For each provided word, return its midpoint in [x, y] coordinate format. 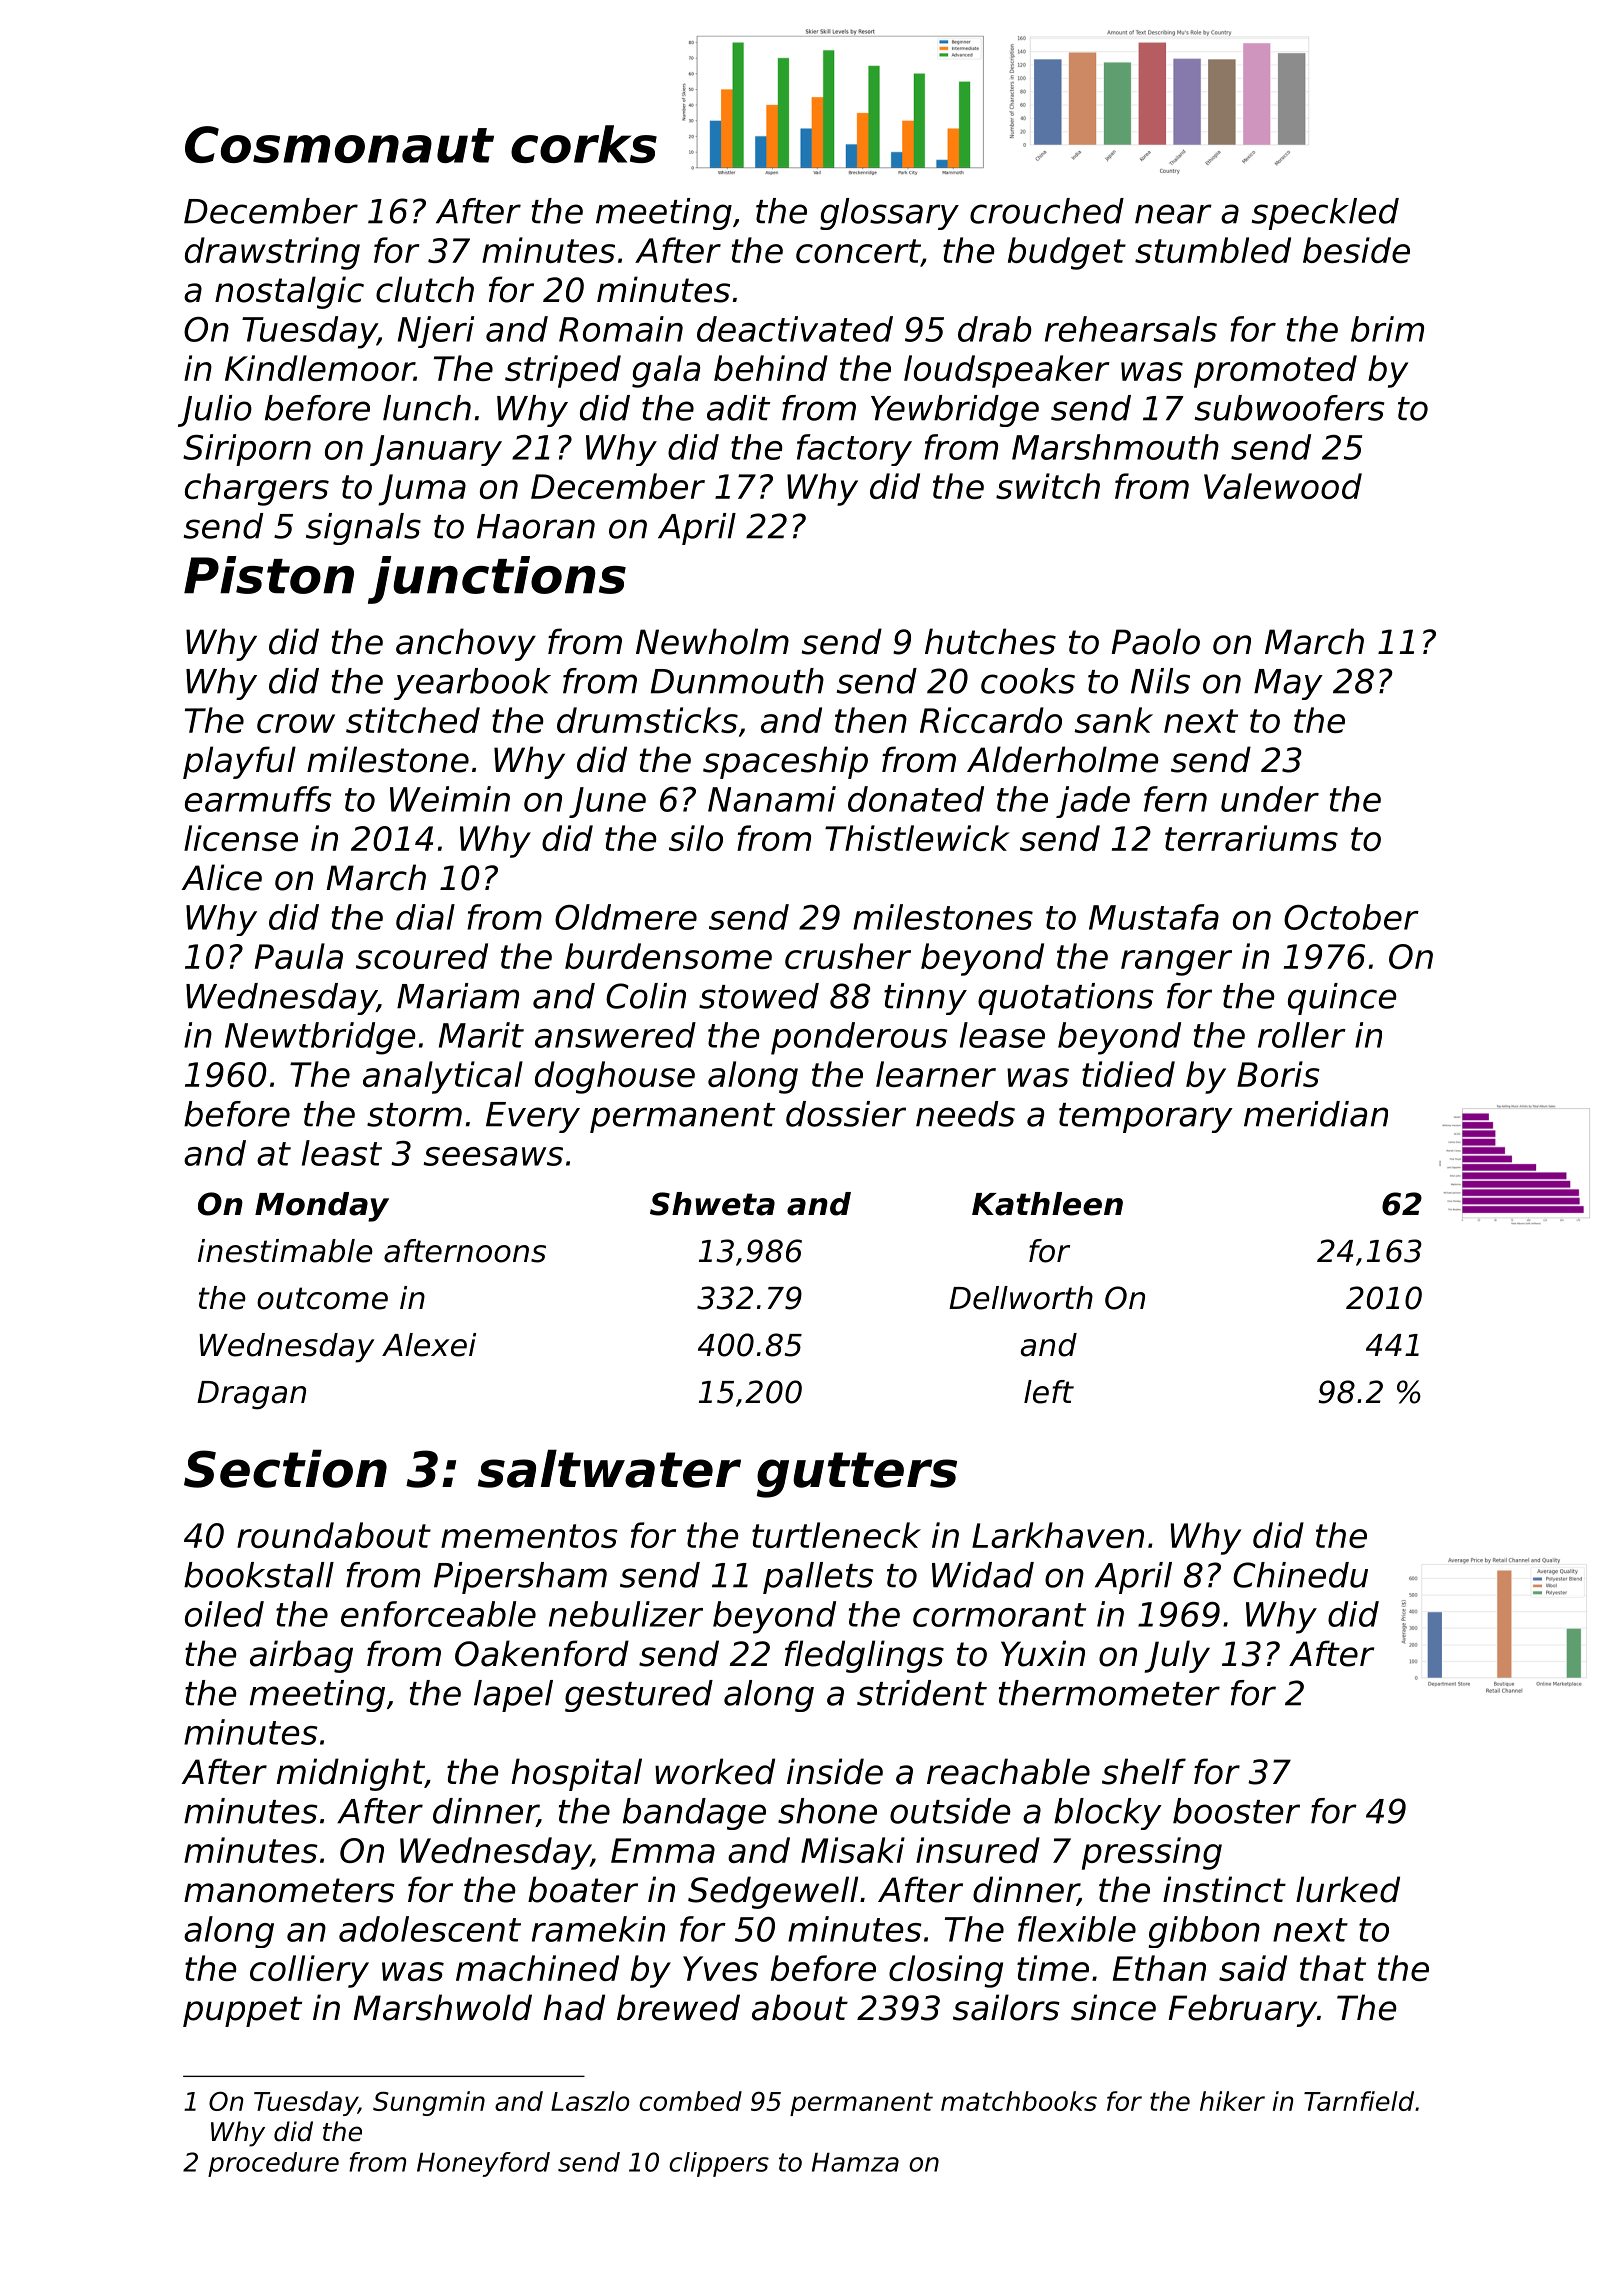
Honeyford [483, 2164]
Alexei [429, 1345]
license [241, 838]
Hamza [855, 2162]
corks [584, 144]
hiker [1232, 2101]
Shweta [712, 1204]
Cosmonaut [339, 144]
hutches [990, 641]
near [1173, 214]
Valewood [1283, 486]
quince [1342, 999]
